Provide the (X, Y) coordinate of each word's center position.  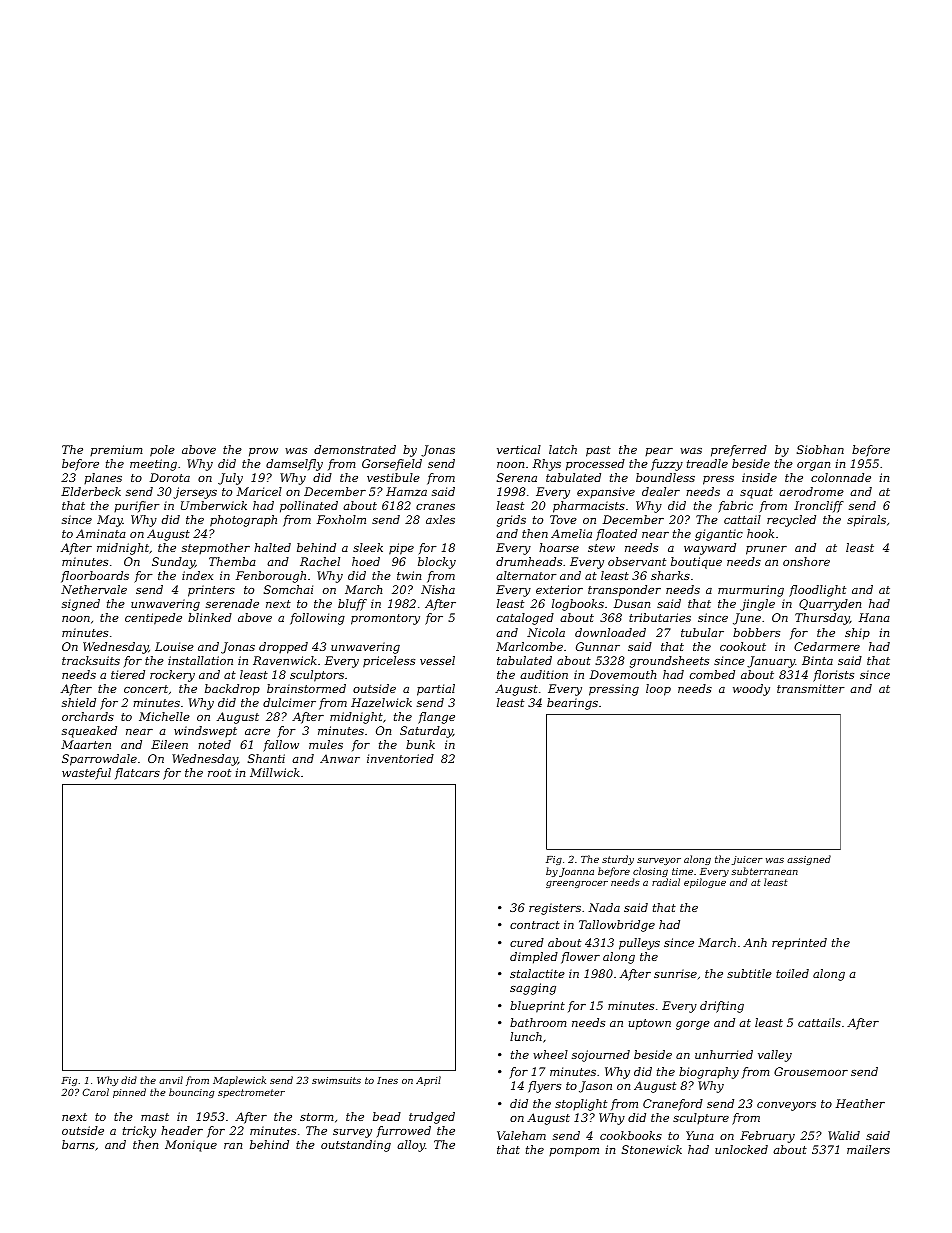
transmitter (811, 688)
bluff (352, 605)
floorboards (95, 577)
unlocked (741, 1149)
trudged (432, 1118)
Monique (191, 1146)
